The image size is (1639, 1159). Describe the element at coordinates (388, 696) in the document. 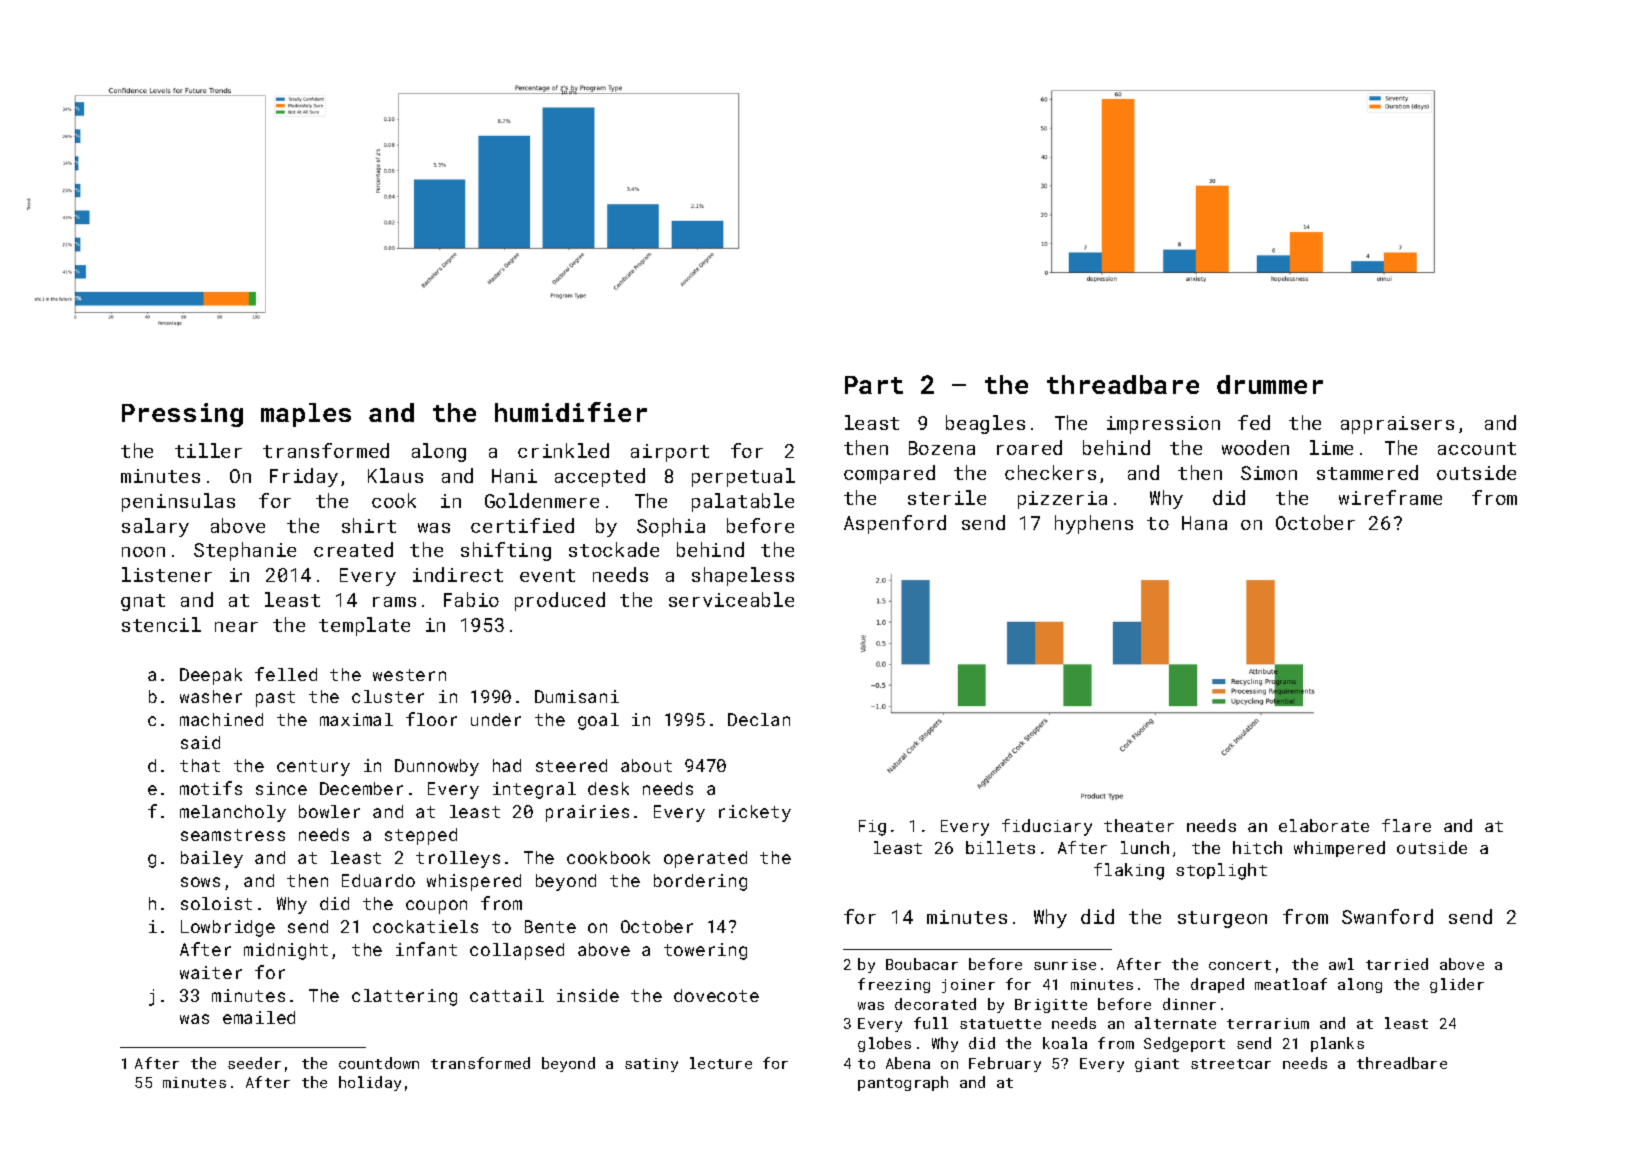

I see `cluster` at that location.
